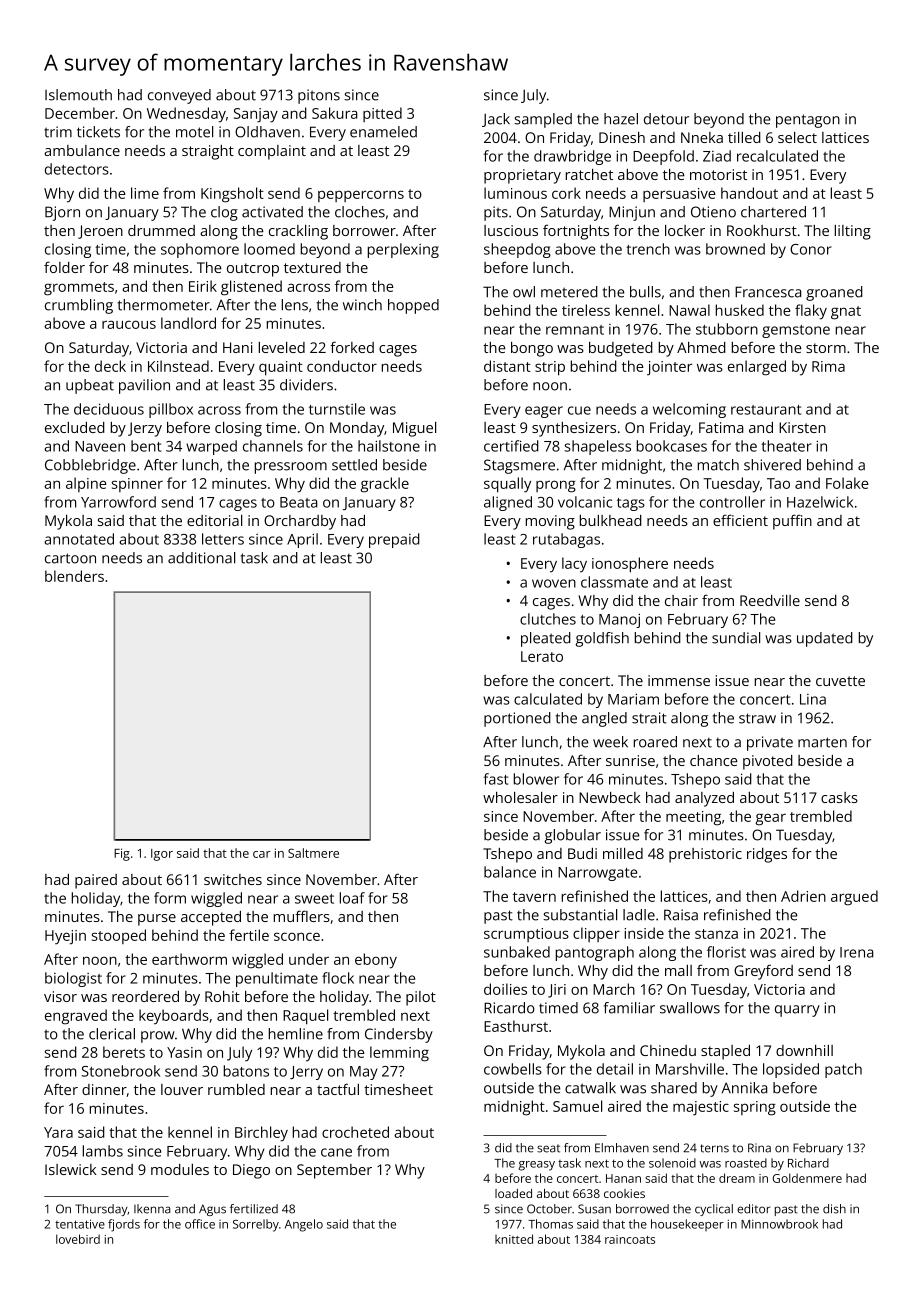 The image size is (924, 1308). I want to click on globular, so click(572, 836).
